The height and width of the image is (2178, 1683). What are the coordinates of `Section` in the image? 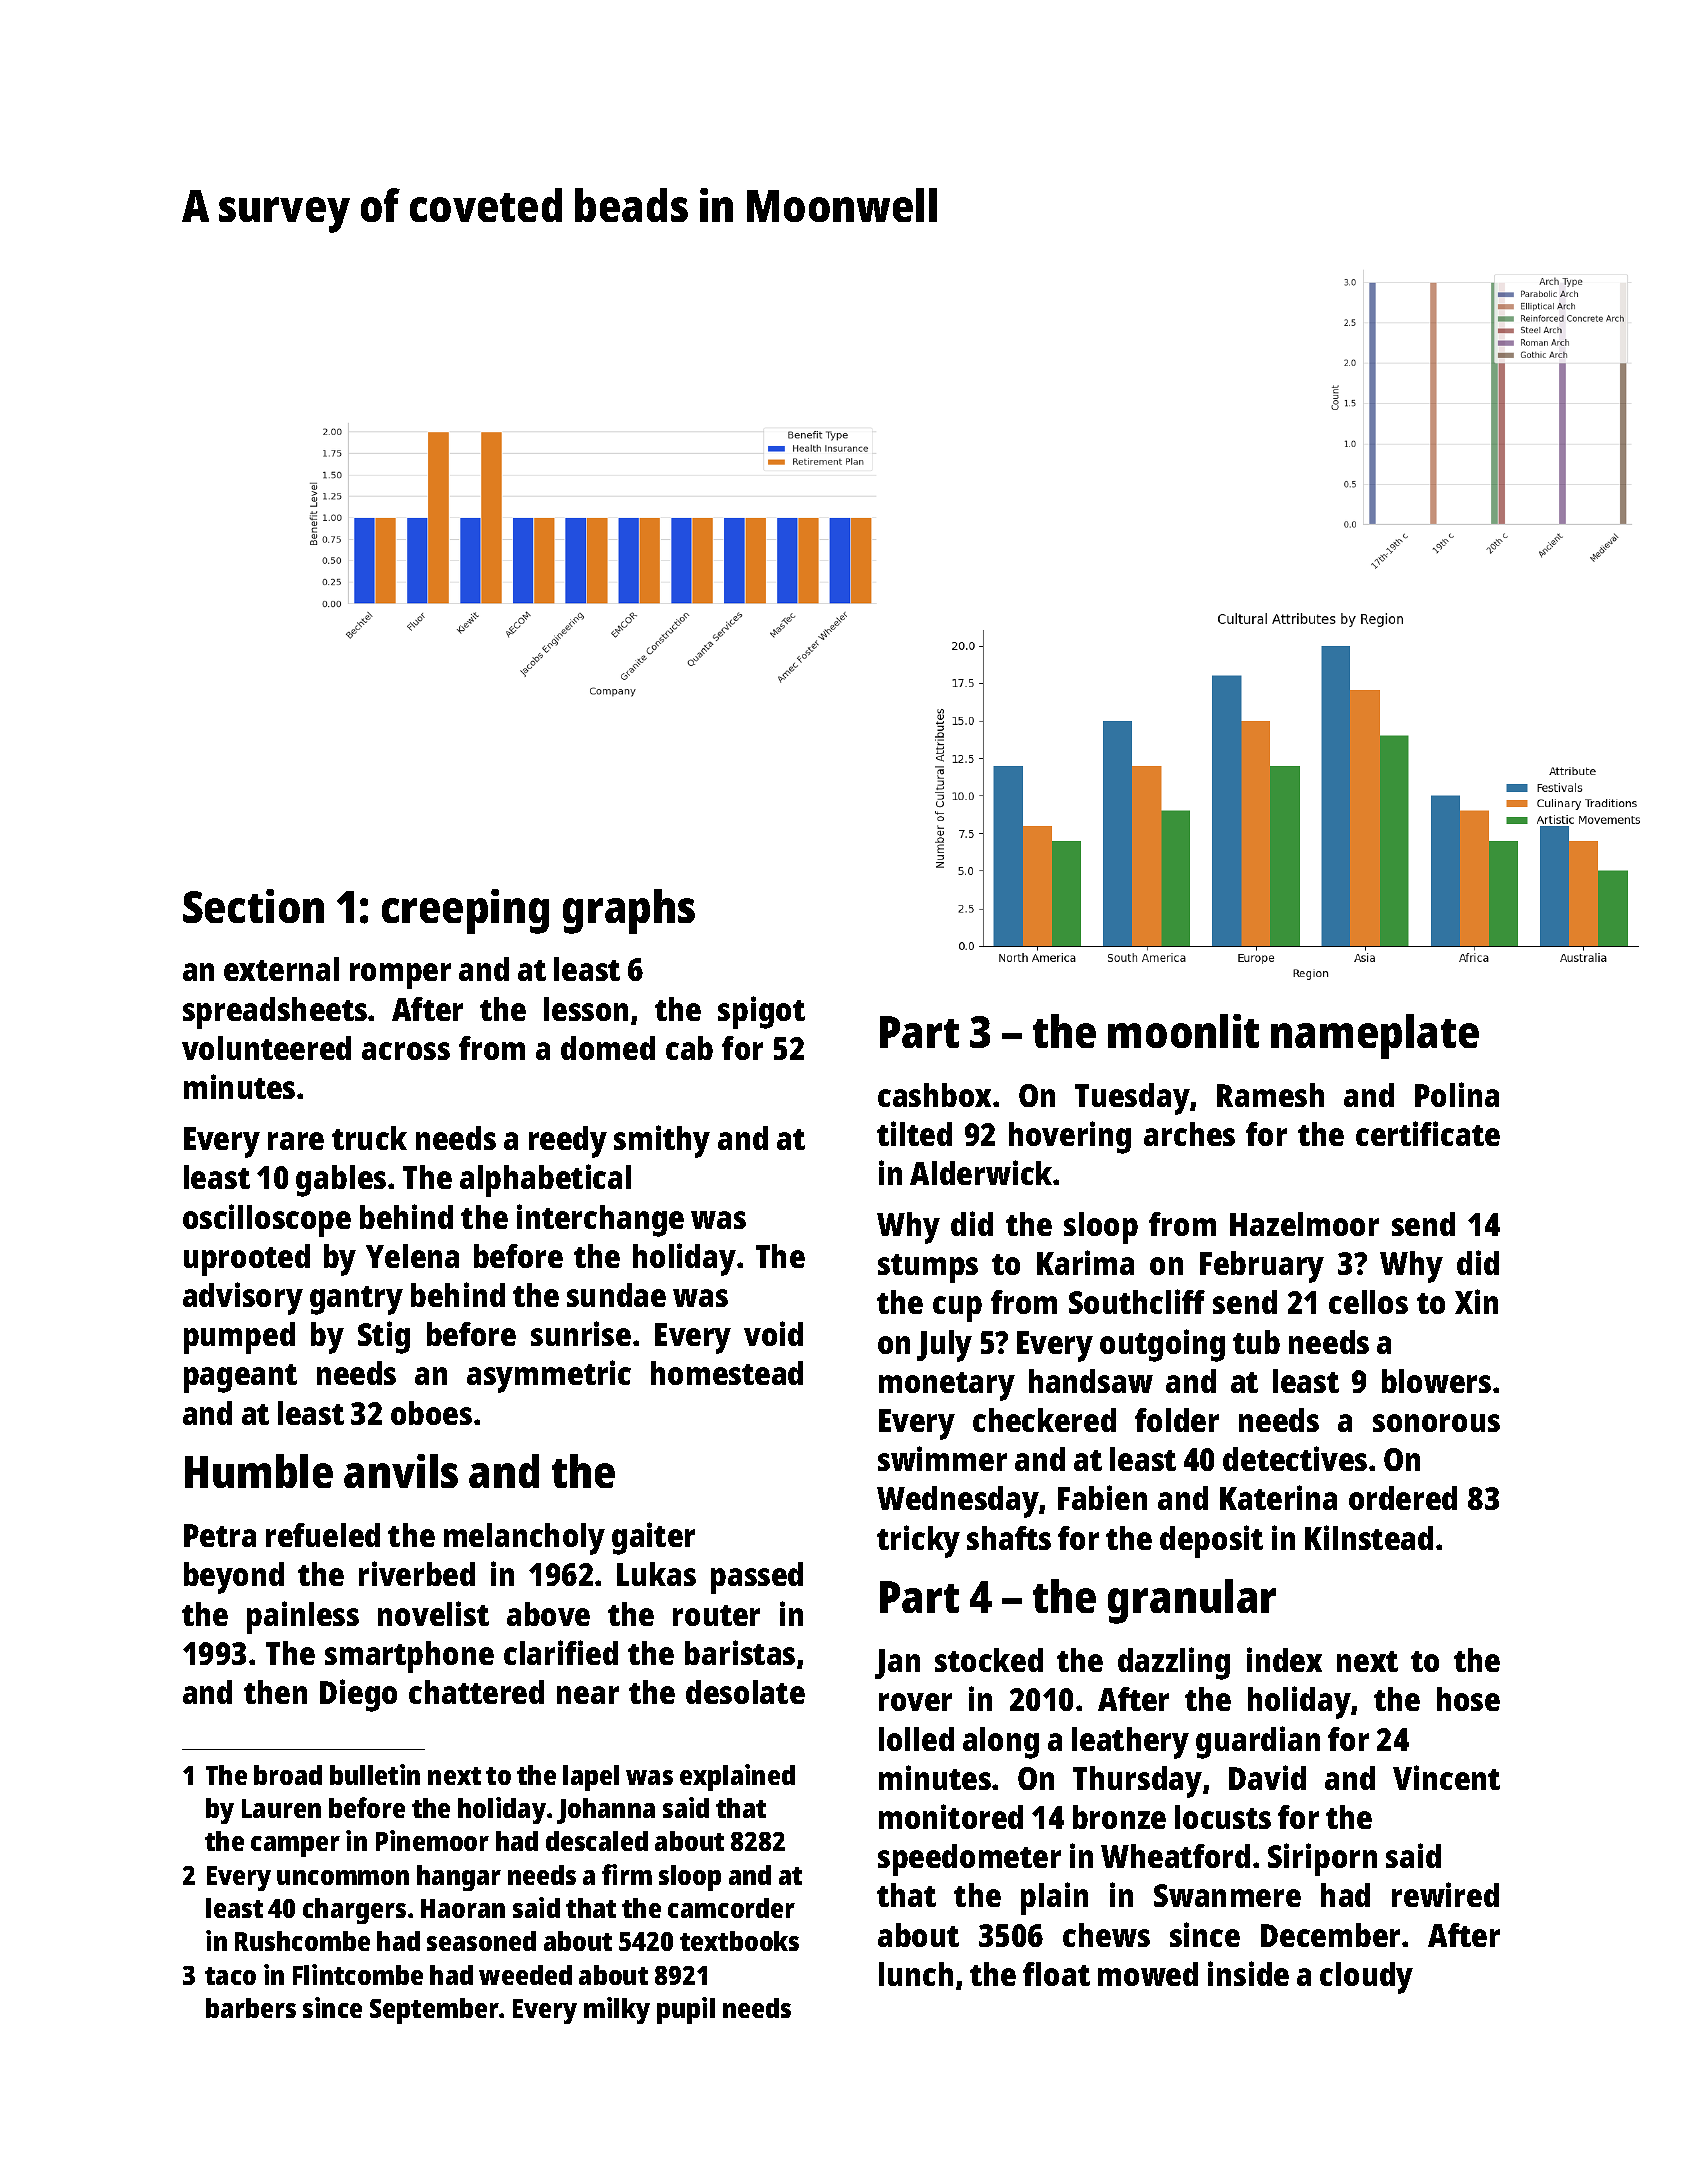 It's located at (253, 906).
